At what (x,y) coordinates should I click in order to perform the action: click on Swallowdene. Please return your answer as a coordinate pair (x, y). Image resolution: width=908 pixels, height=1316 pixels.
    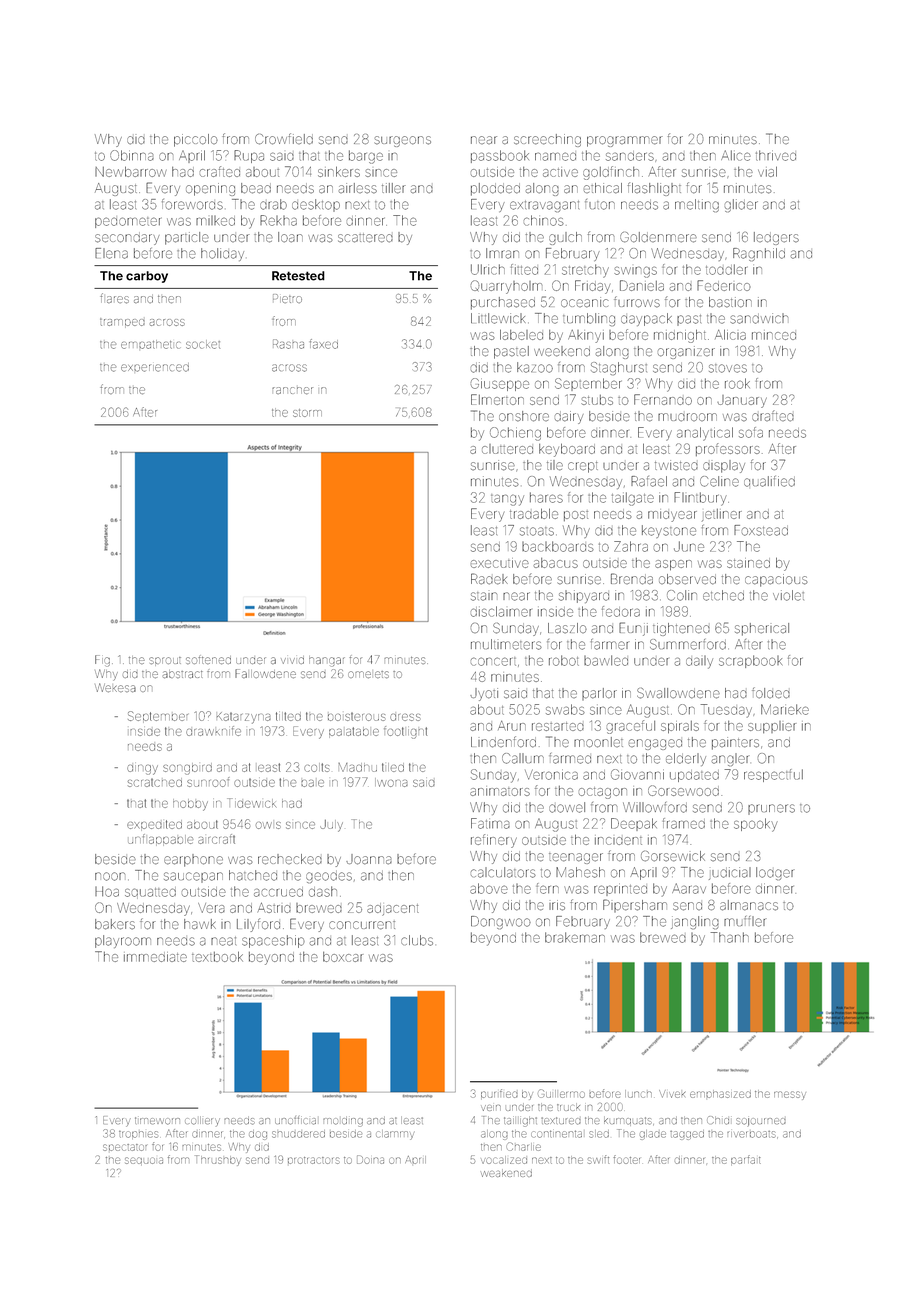
    Looking at the image, I should click on (678, 693).
